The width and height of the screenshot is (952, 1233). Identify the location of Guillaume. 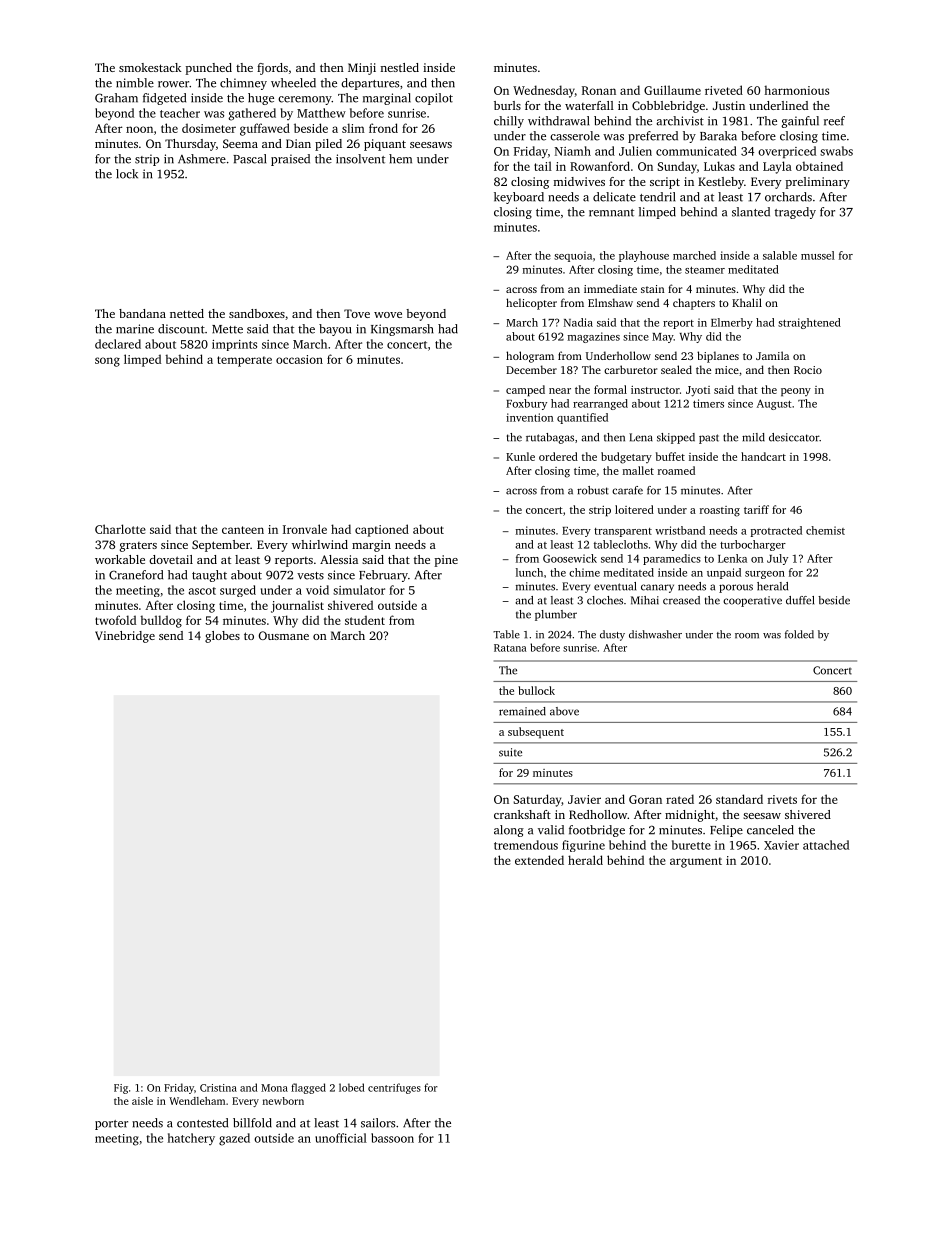
(672, 90).
